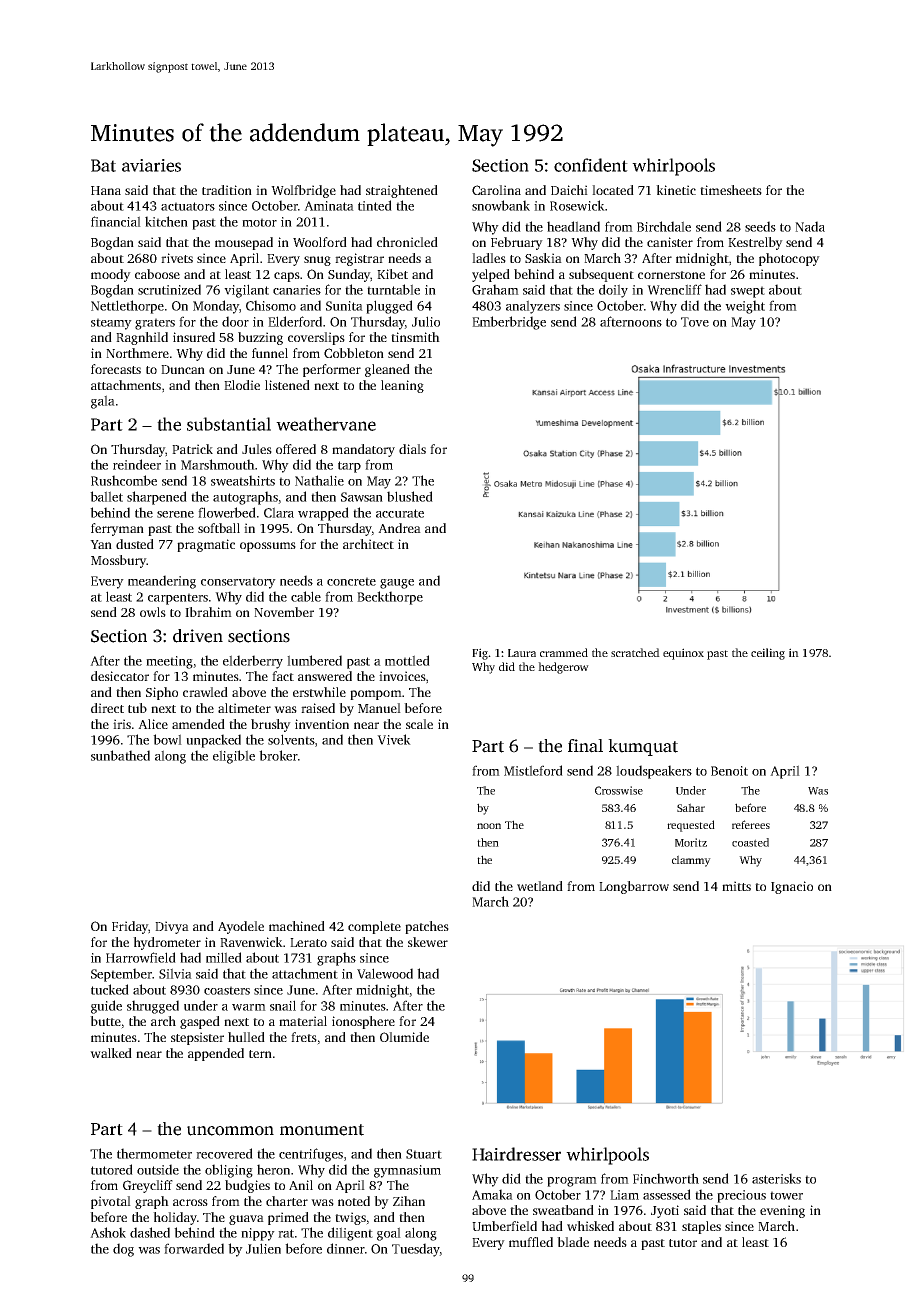 This screenshot has height=1308, width=924. Describe the element at coordinates (695, 322) in the screenshot. I see `Tove` at that location.
